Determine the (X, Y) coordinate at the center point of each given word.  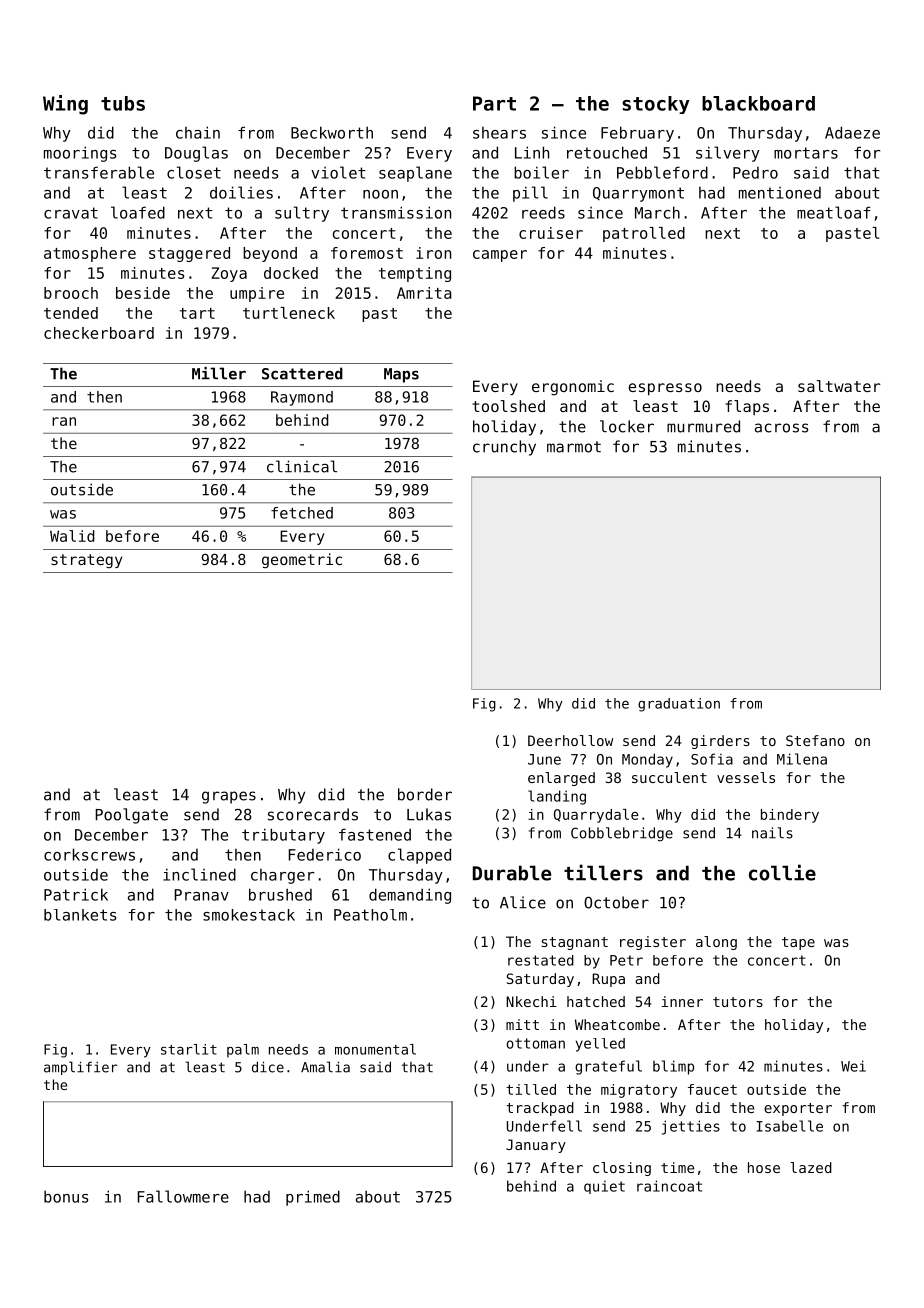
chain (198, 132)
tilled (531, 1089)
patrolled (644, 234)
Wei (853, 1066)
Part (494, 103)
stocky (656, 105)
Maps (401, 375)
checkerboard (99, 333)
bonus (66, 1196)
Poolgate (131, 816)
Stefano (815, 740)
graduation (679, 705)
